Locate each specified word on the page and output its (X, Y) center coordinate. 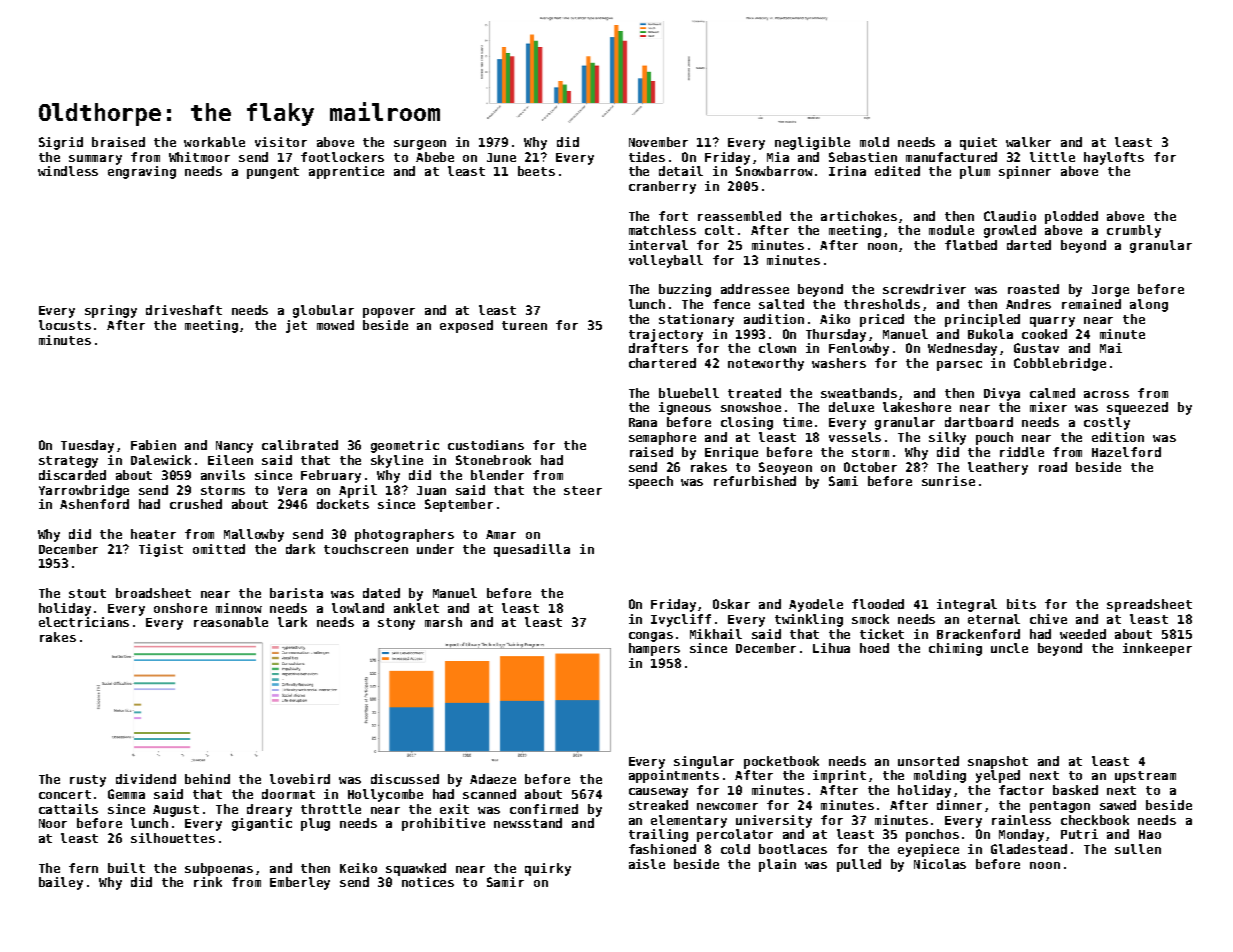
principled (982, 320)
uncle (1009, 648)
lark (292, 622)
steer (583, 490)
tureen (524, 325)
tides (647, 157)
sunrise (948, 481)
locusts (65, 325)
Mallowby (254, 535)
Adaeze (493, 779)
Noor (53, 823)
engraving (142, 172)
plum (975, 172)
